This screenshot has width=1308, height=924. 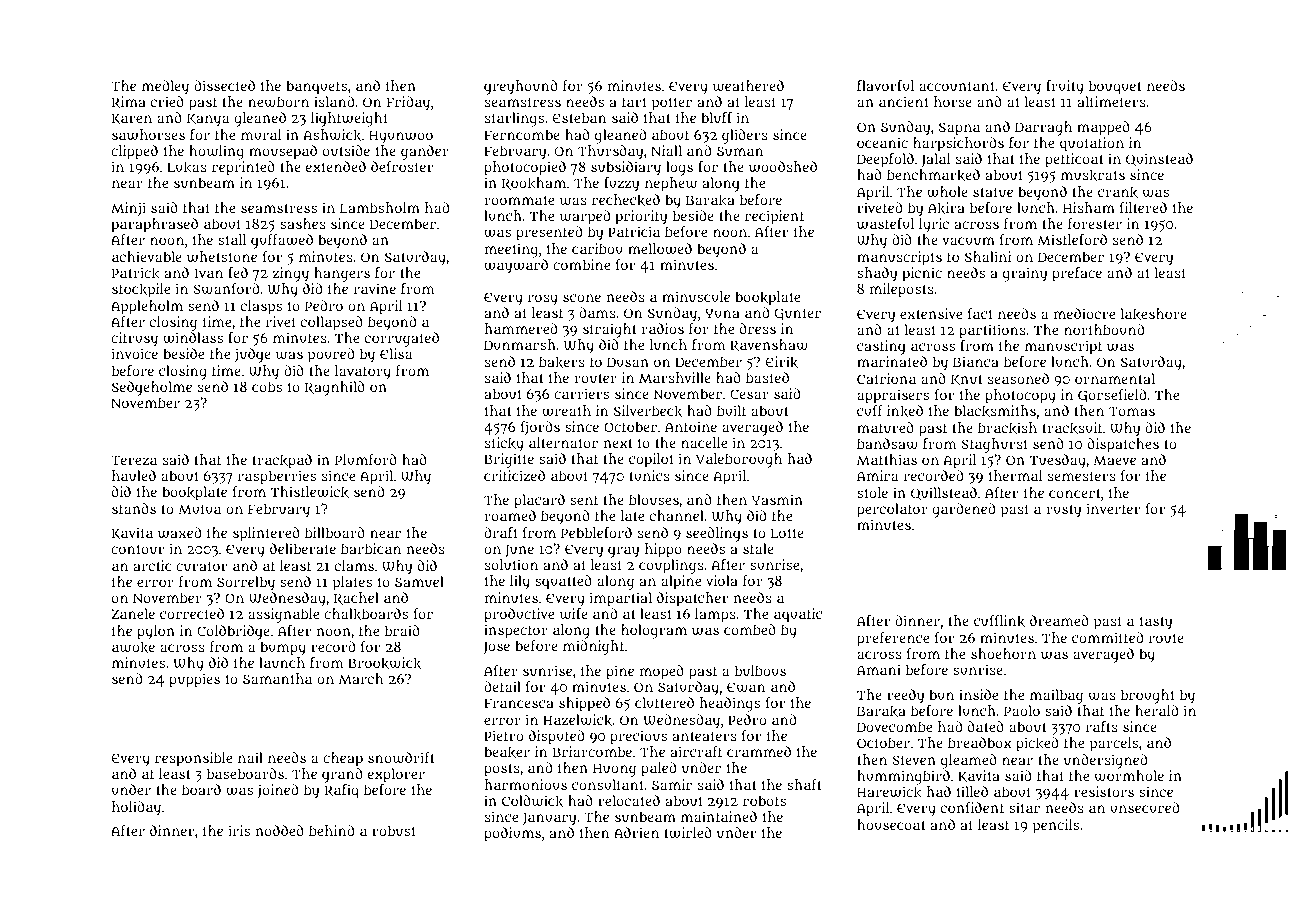 What do you see at coordinates (1077, 274) in the screenshot?
I see `preface` at bounding box center [1077, 274].
